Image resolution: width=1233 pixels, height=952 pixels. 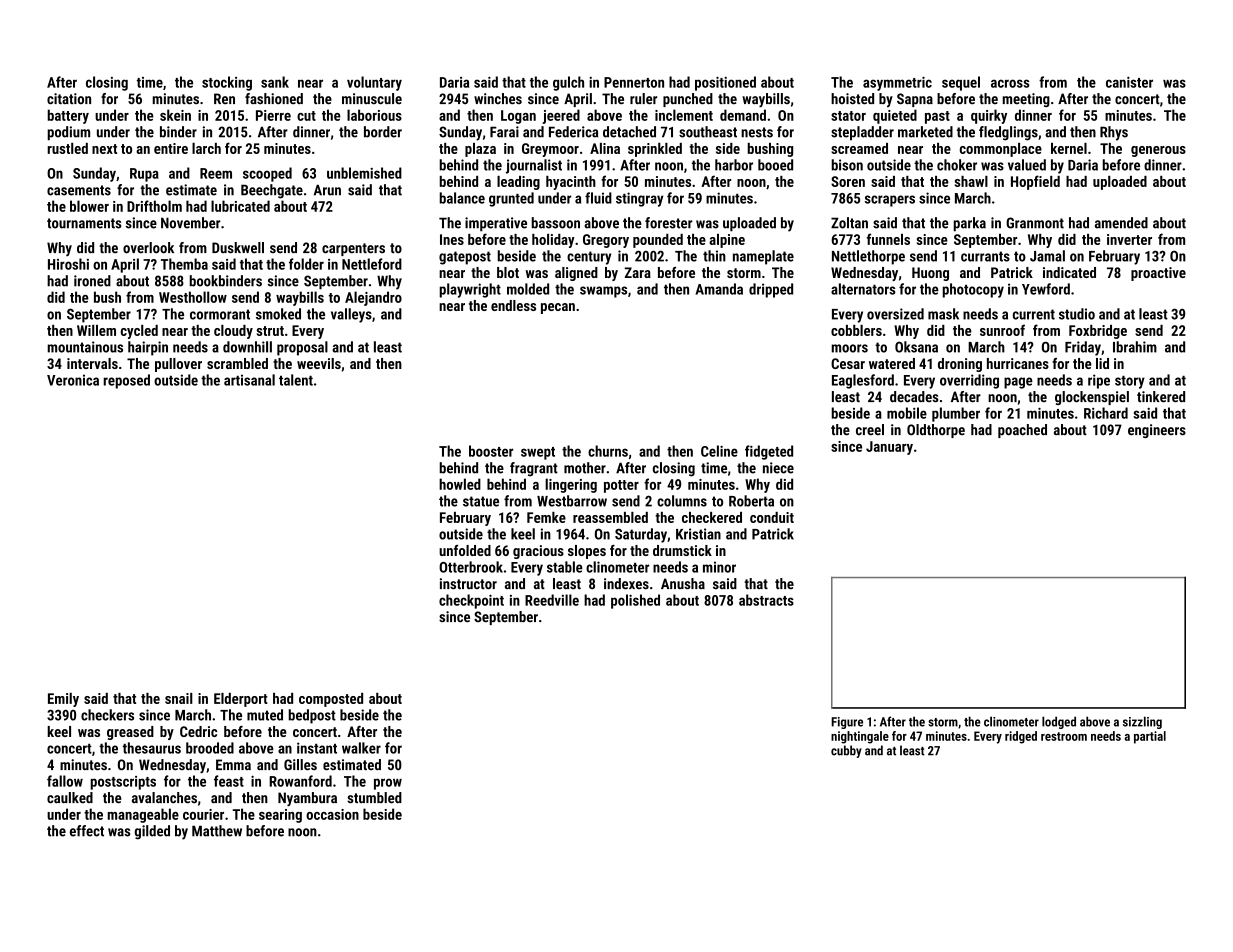 What do you see at coordinates (846, 751) in the screenshot?
I see `cubby` at bounding box center [846, 751].
